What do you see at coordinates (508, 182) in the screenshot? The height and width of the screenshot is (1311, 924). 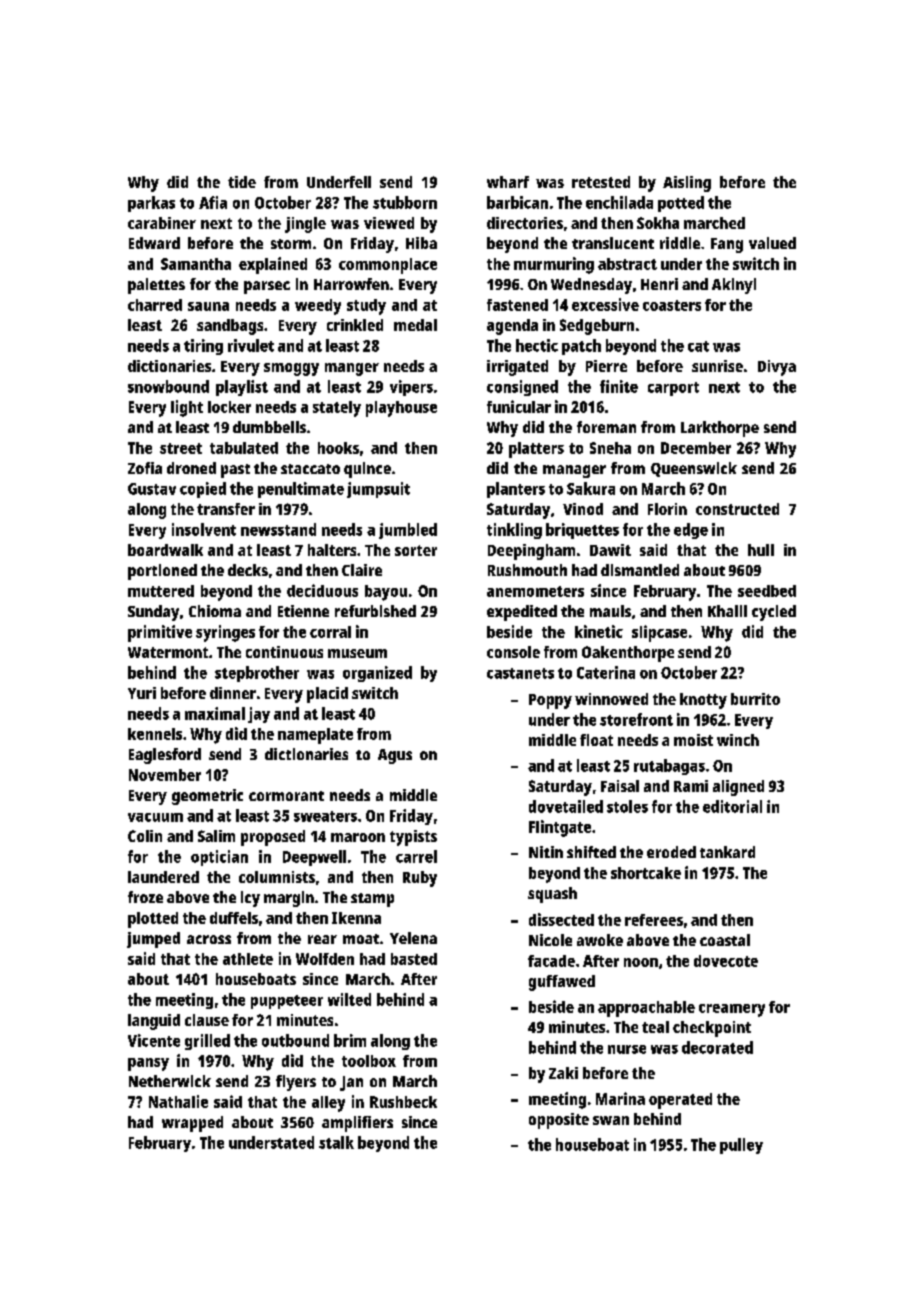 I see `wharf` at bounding box center [508, 182].
